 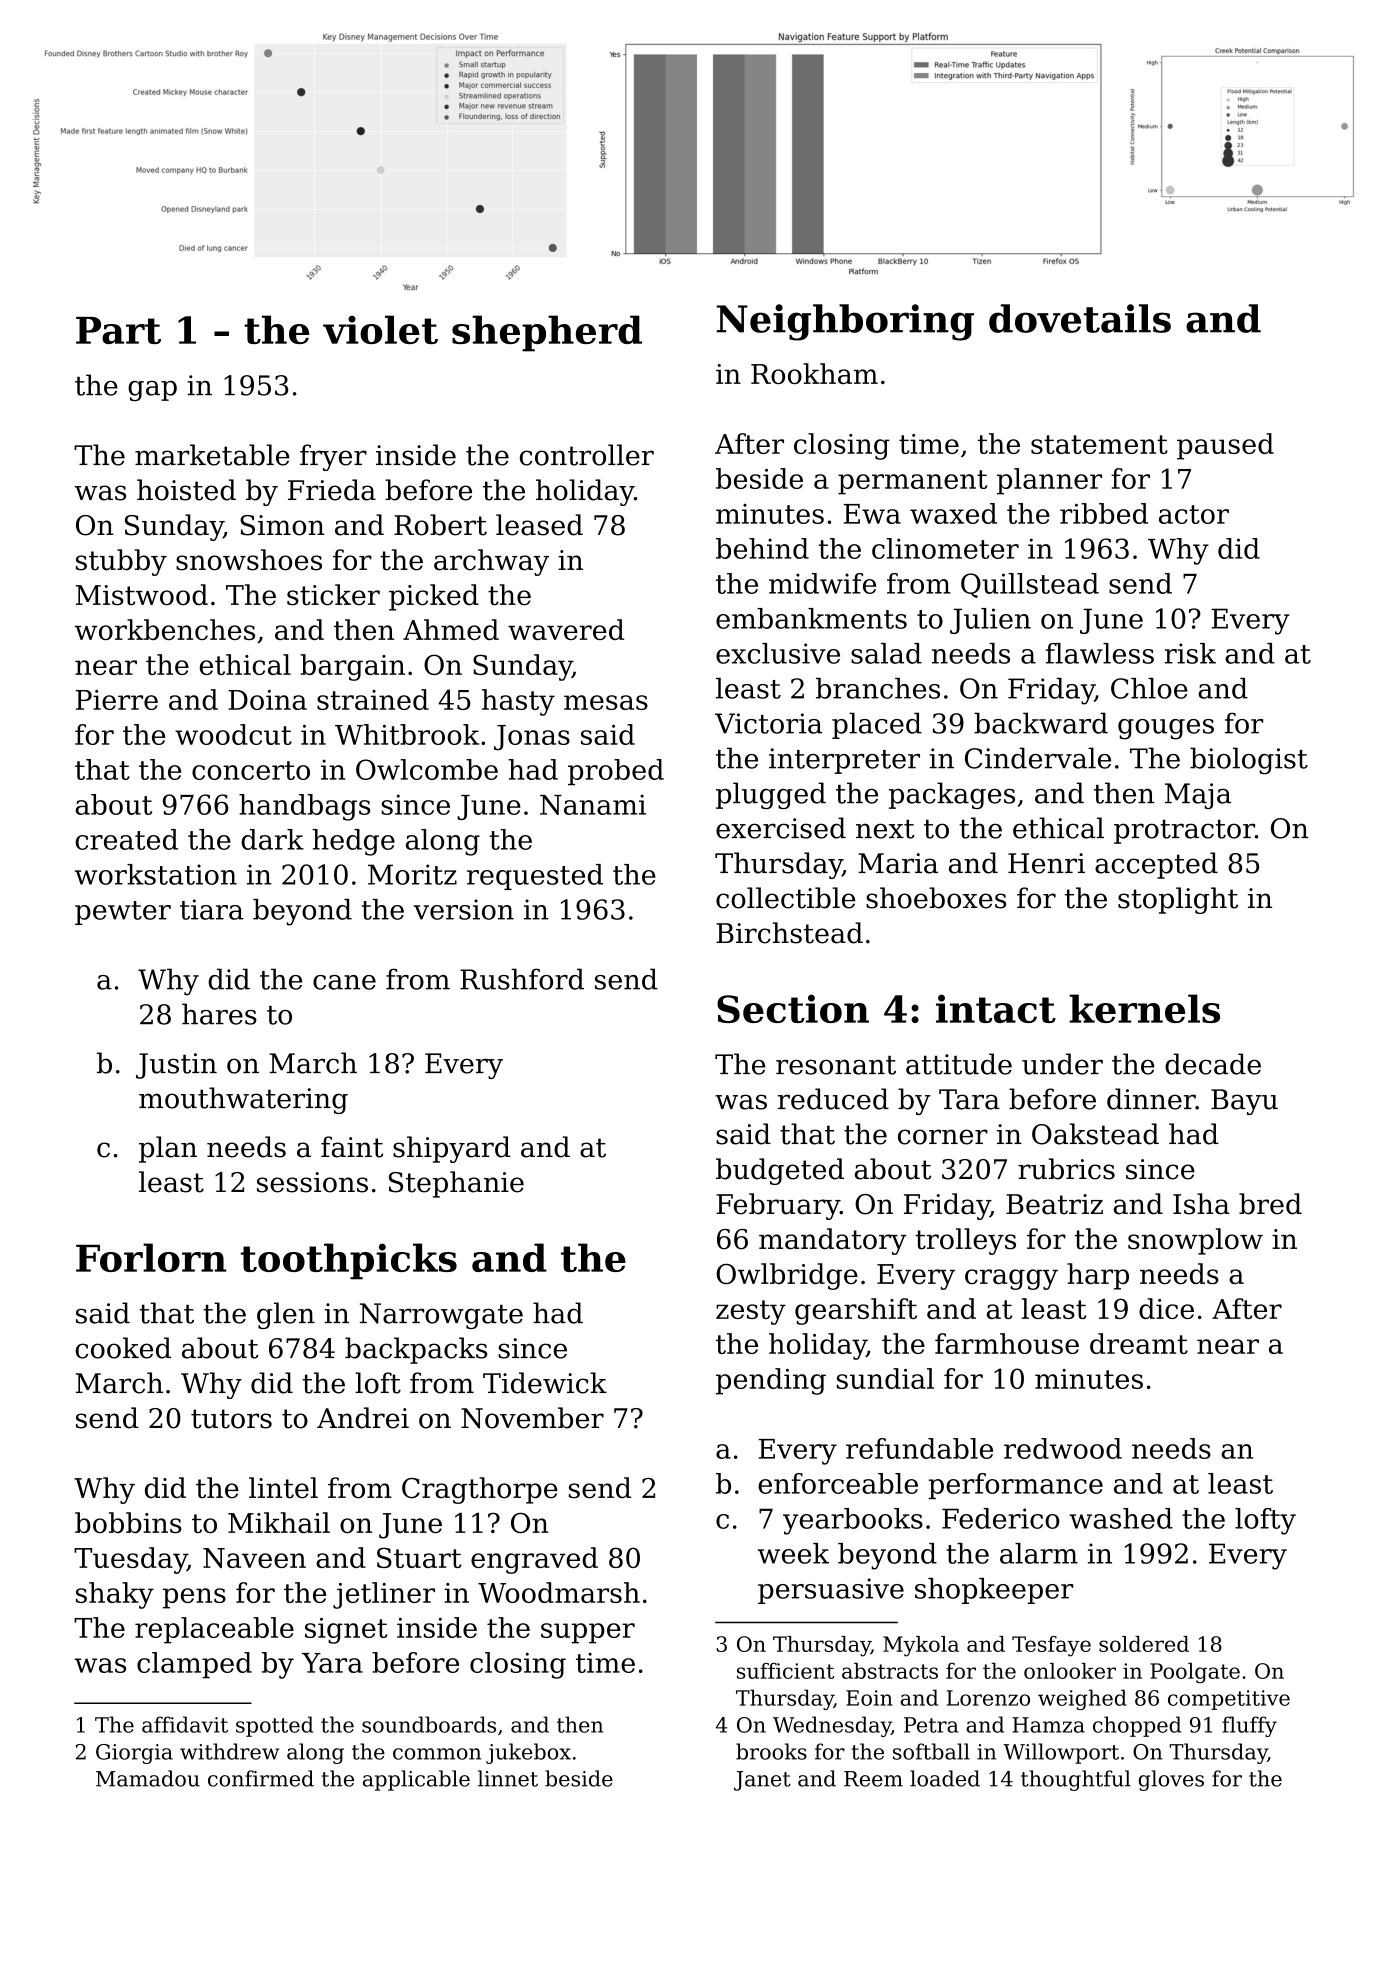 I want to click on harp, so click(x=1098, y=1276).
